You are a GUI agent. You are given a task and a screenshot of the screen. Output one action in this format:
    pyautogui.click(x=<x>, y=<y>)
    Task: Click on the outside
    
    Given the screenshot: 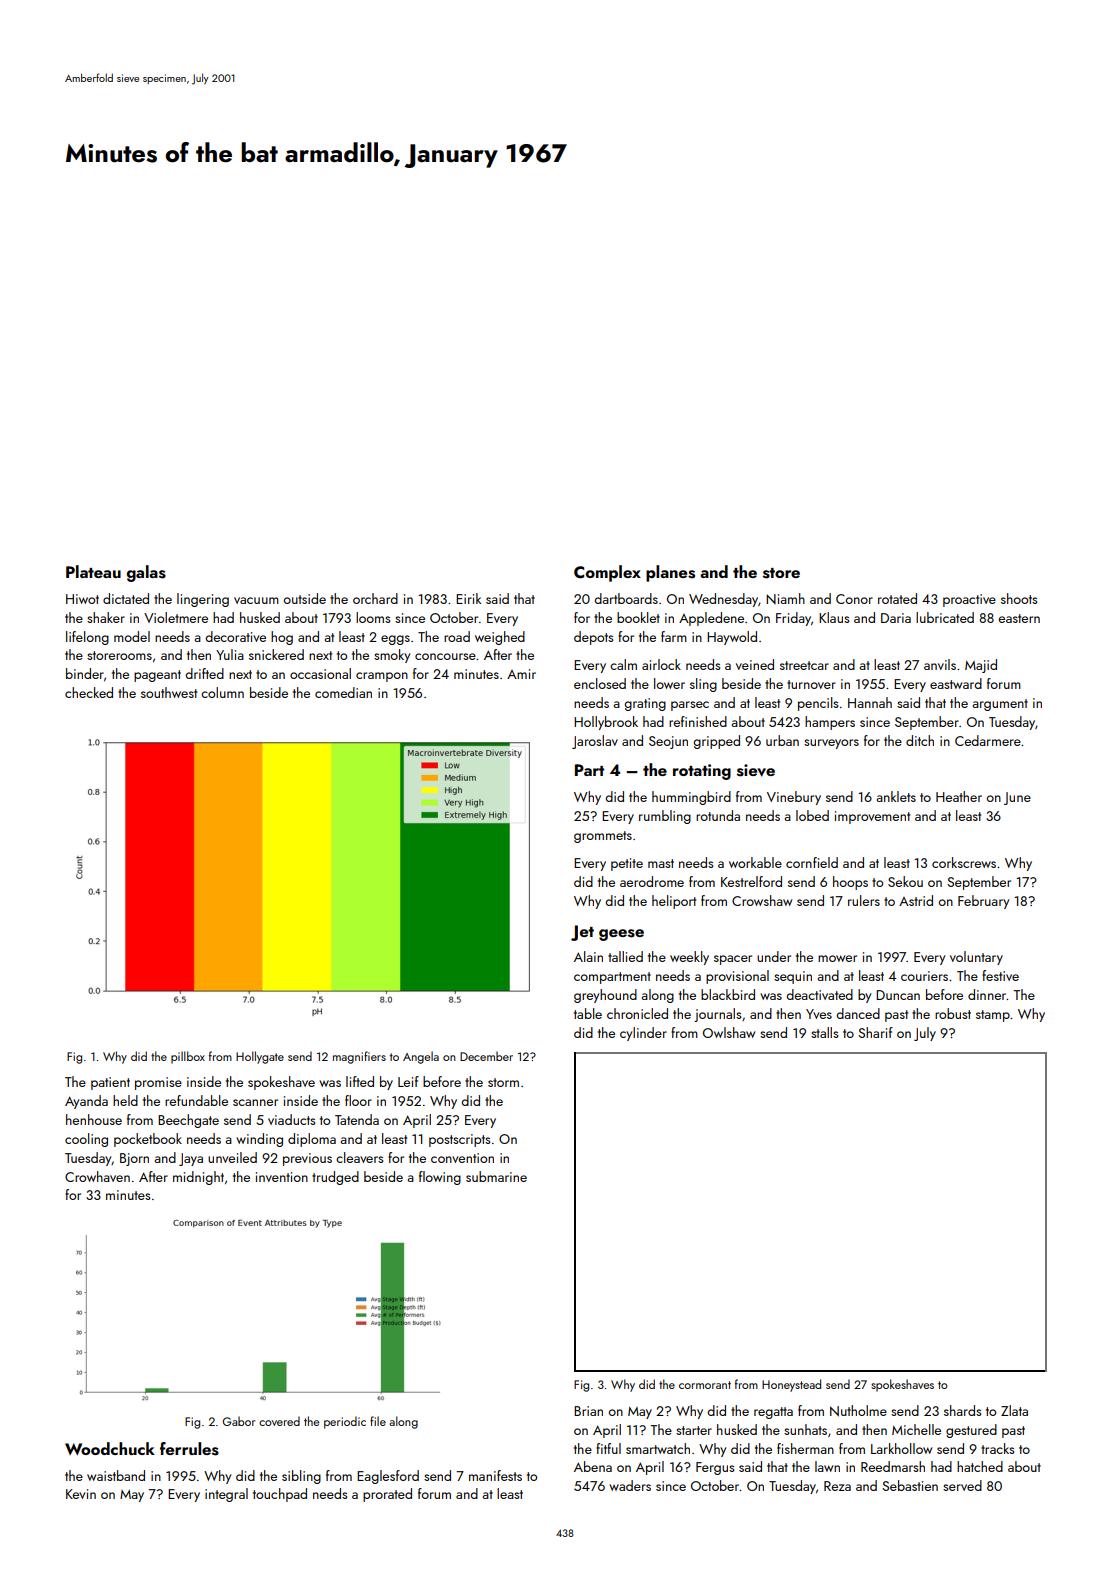 What is the action you would take?
    pyautogui.click(x=305, y=598)
